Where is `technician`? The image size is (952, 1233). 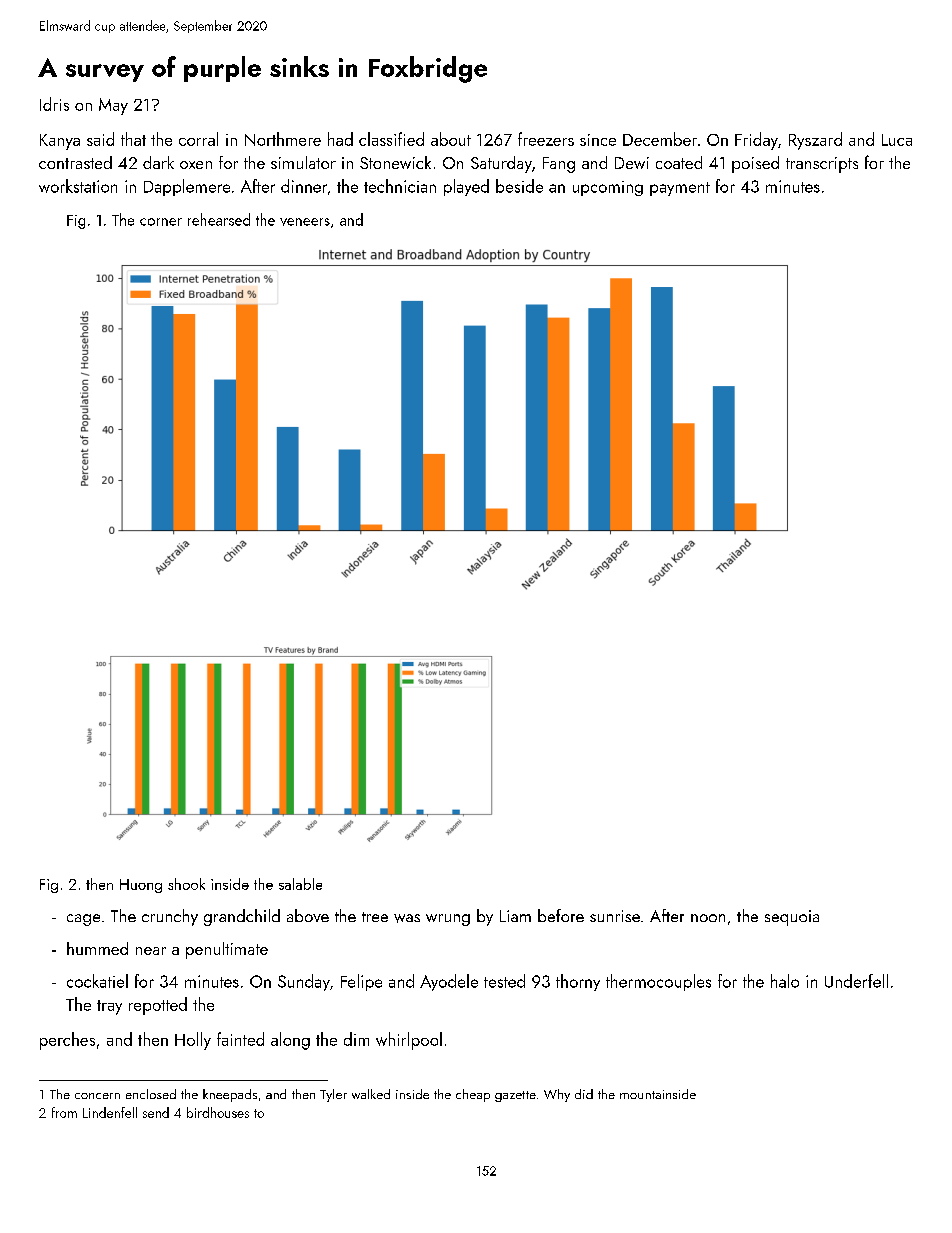
technician is located at coordinates (400, 186).
